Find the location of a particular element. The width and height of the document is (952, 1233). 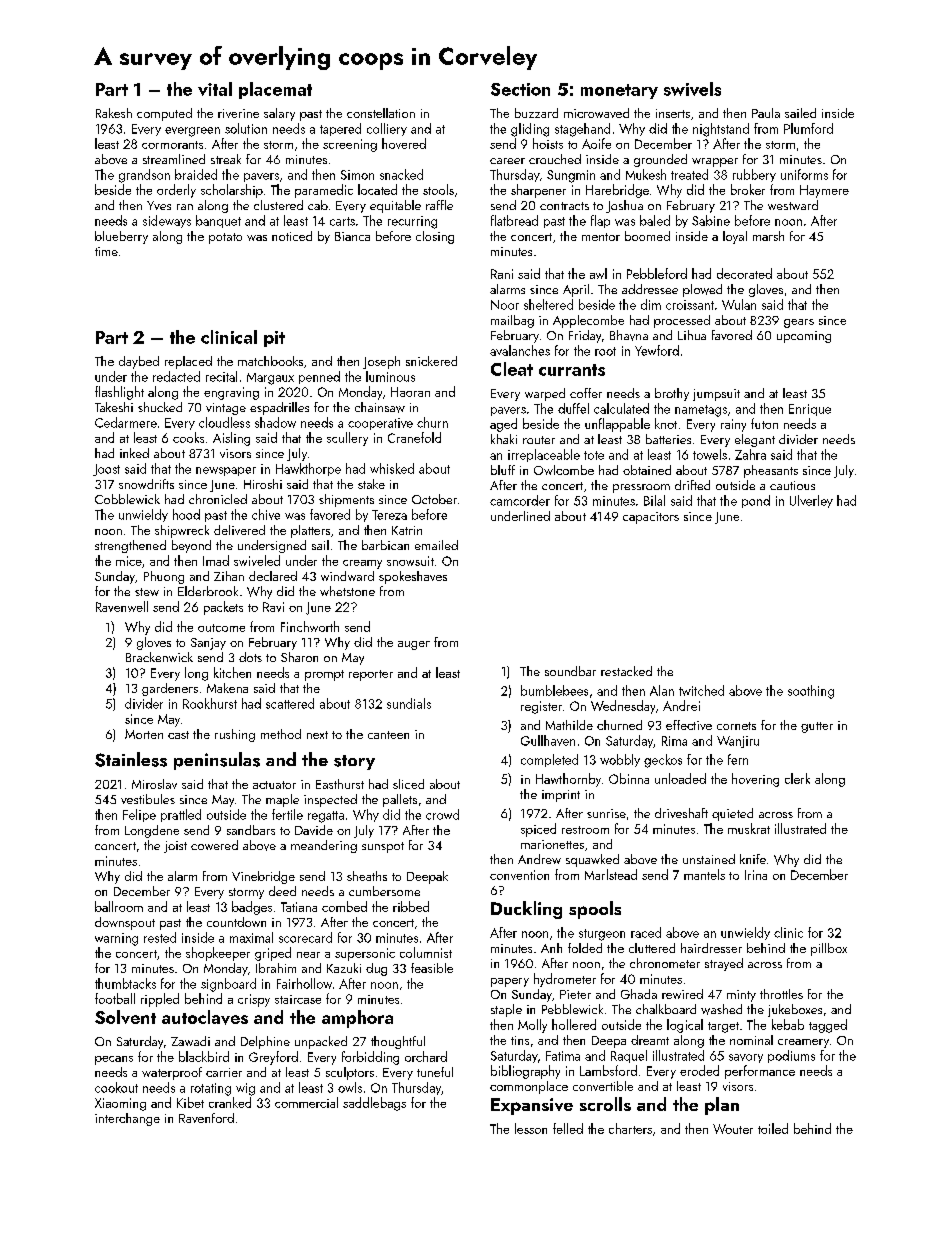

braided is located at coordinates (196, 174).
